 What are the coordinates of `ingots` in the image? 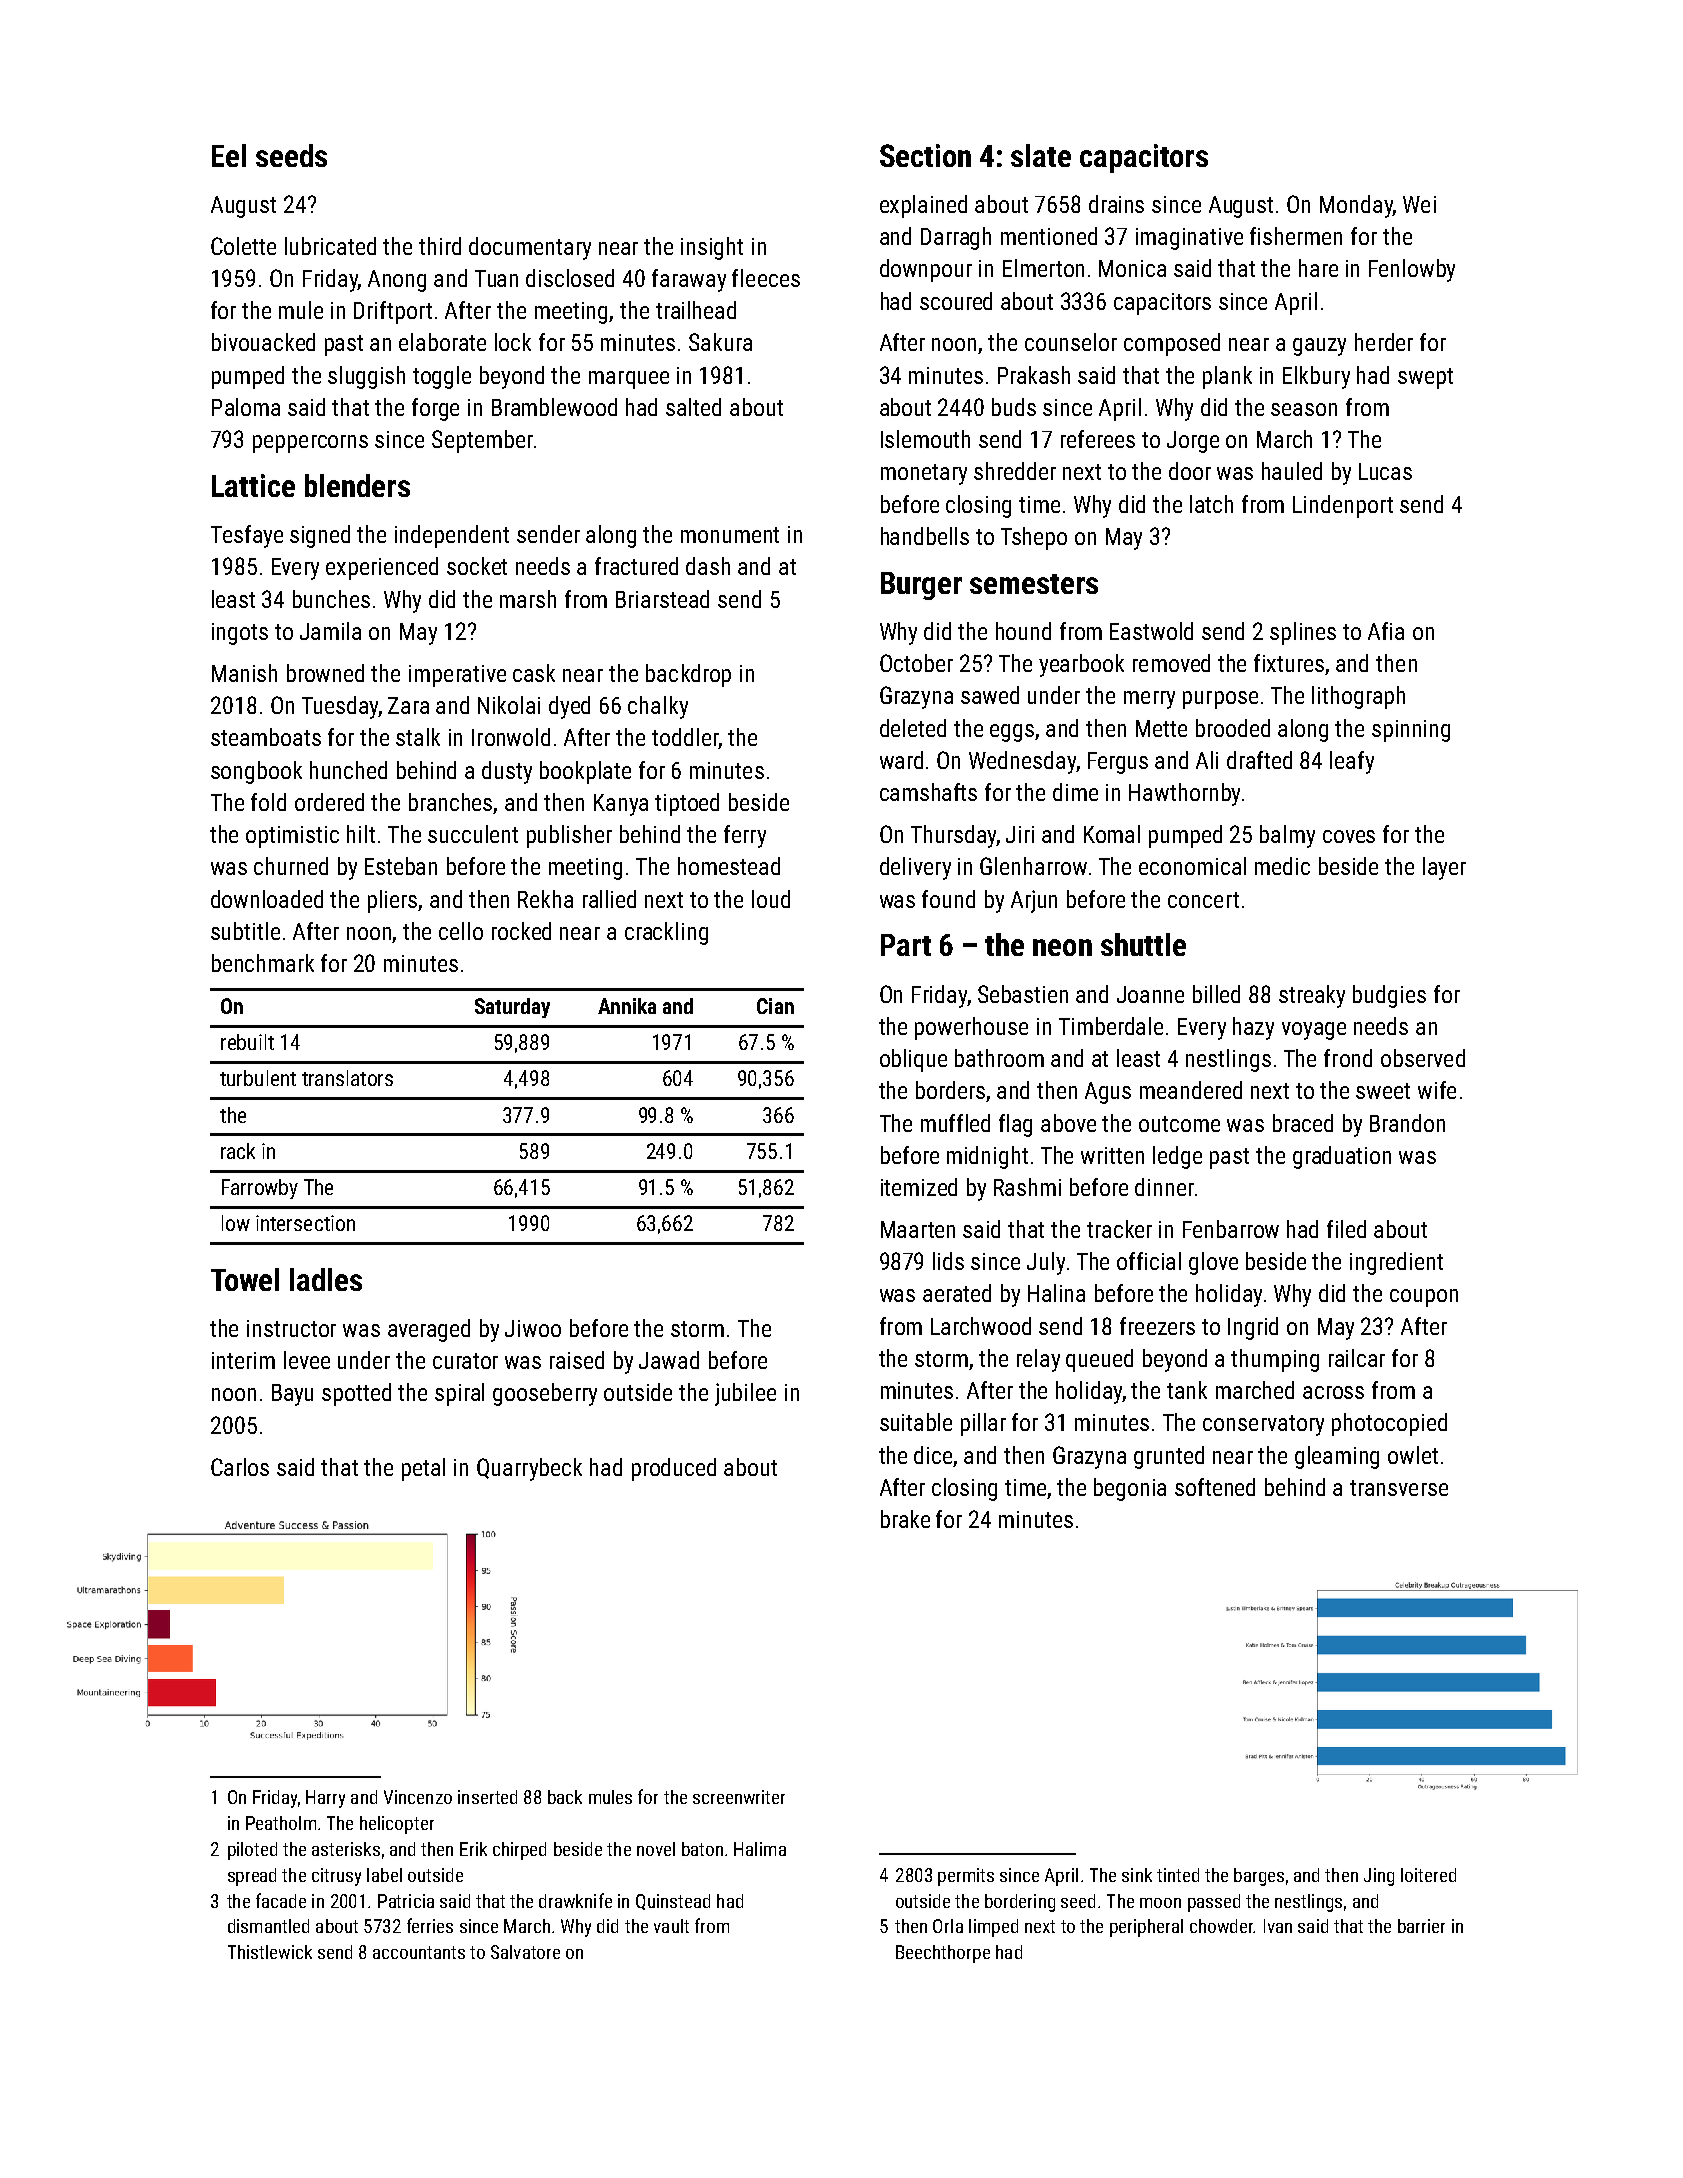 It's located at (240, 634).
